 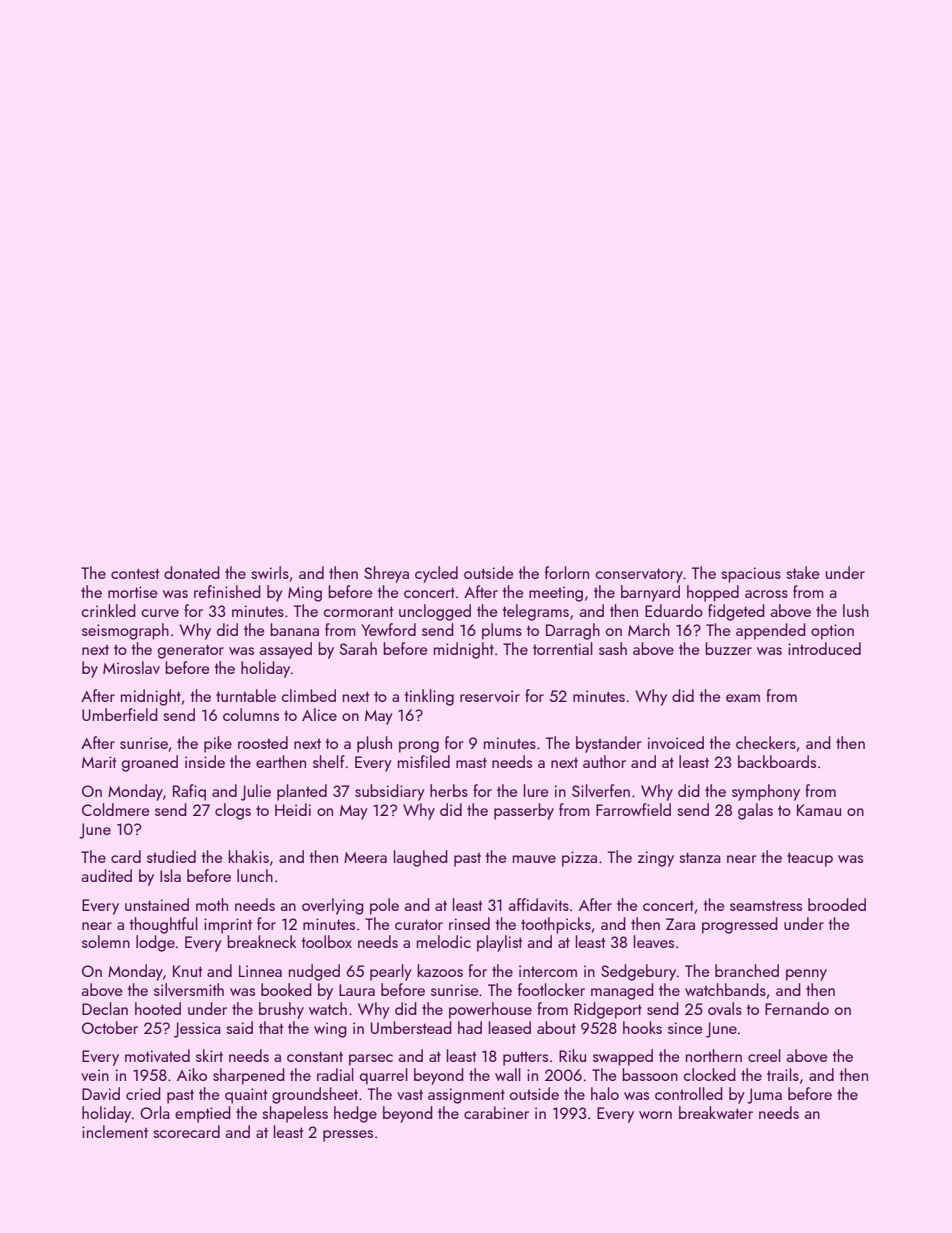 I want to click on forlorn, so click(x=567, y=572).
